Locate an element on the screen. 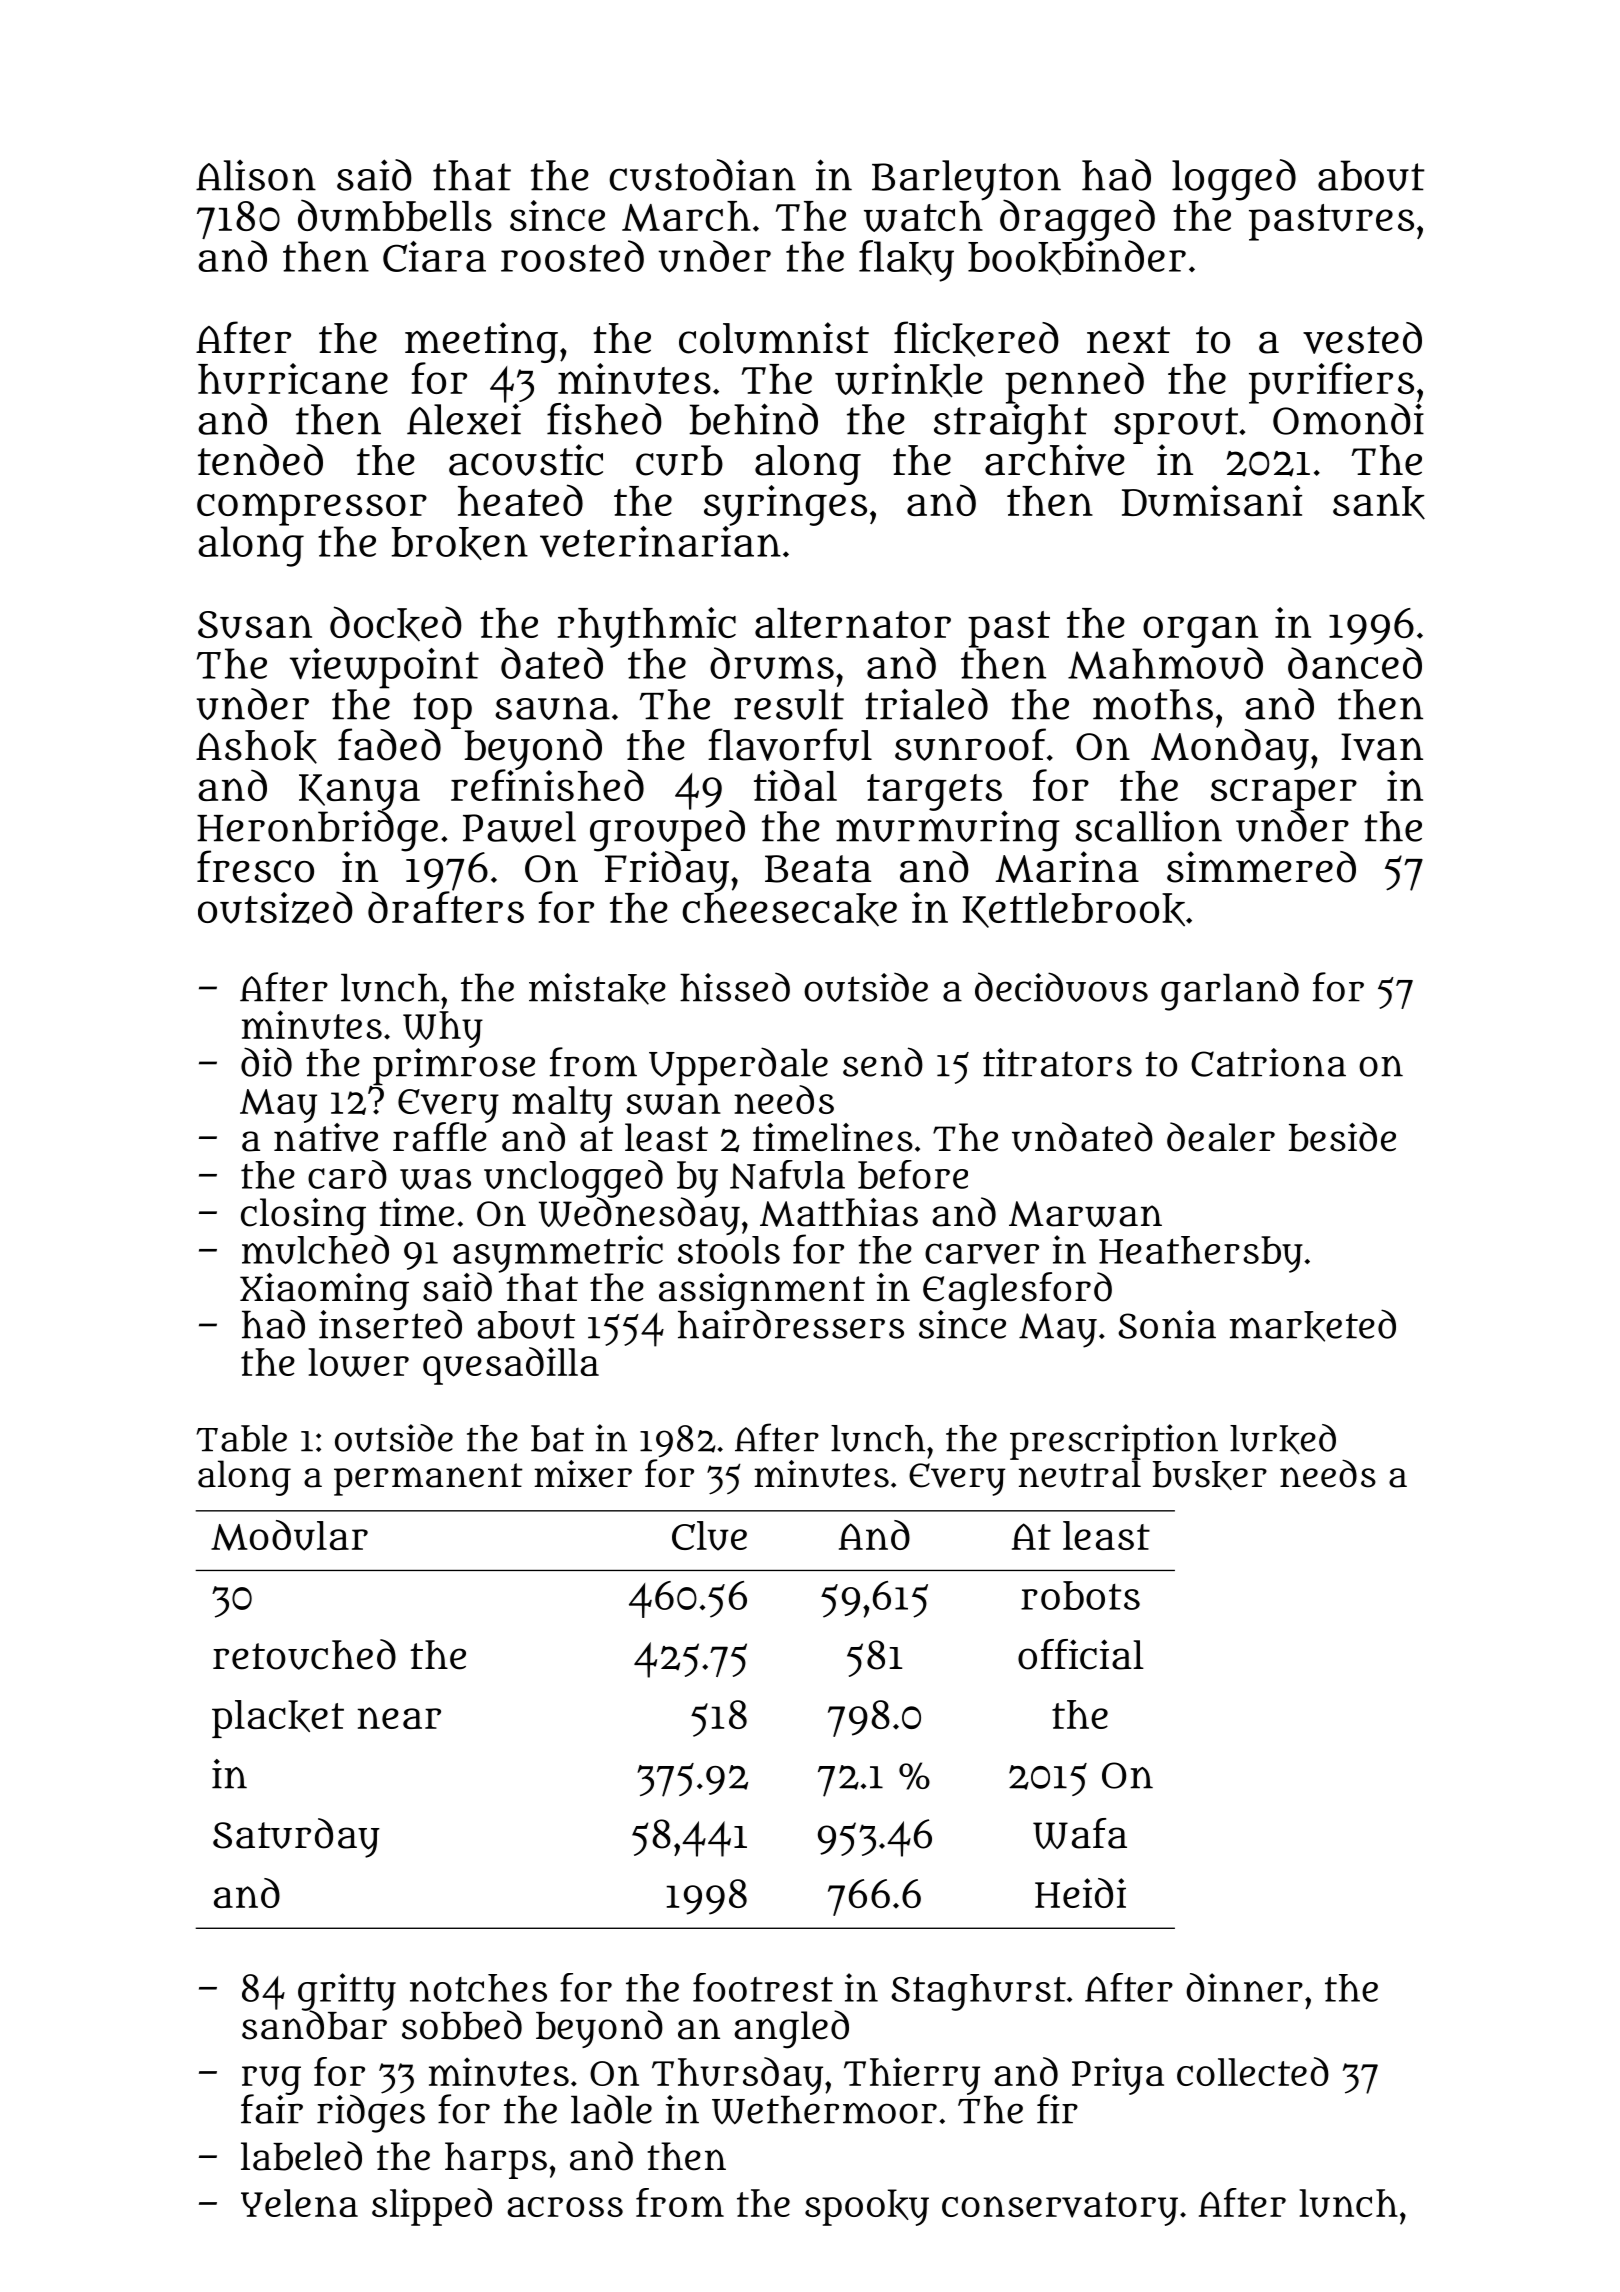  sprout is located at coordinates (1176, 425).
